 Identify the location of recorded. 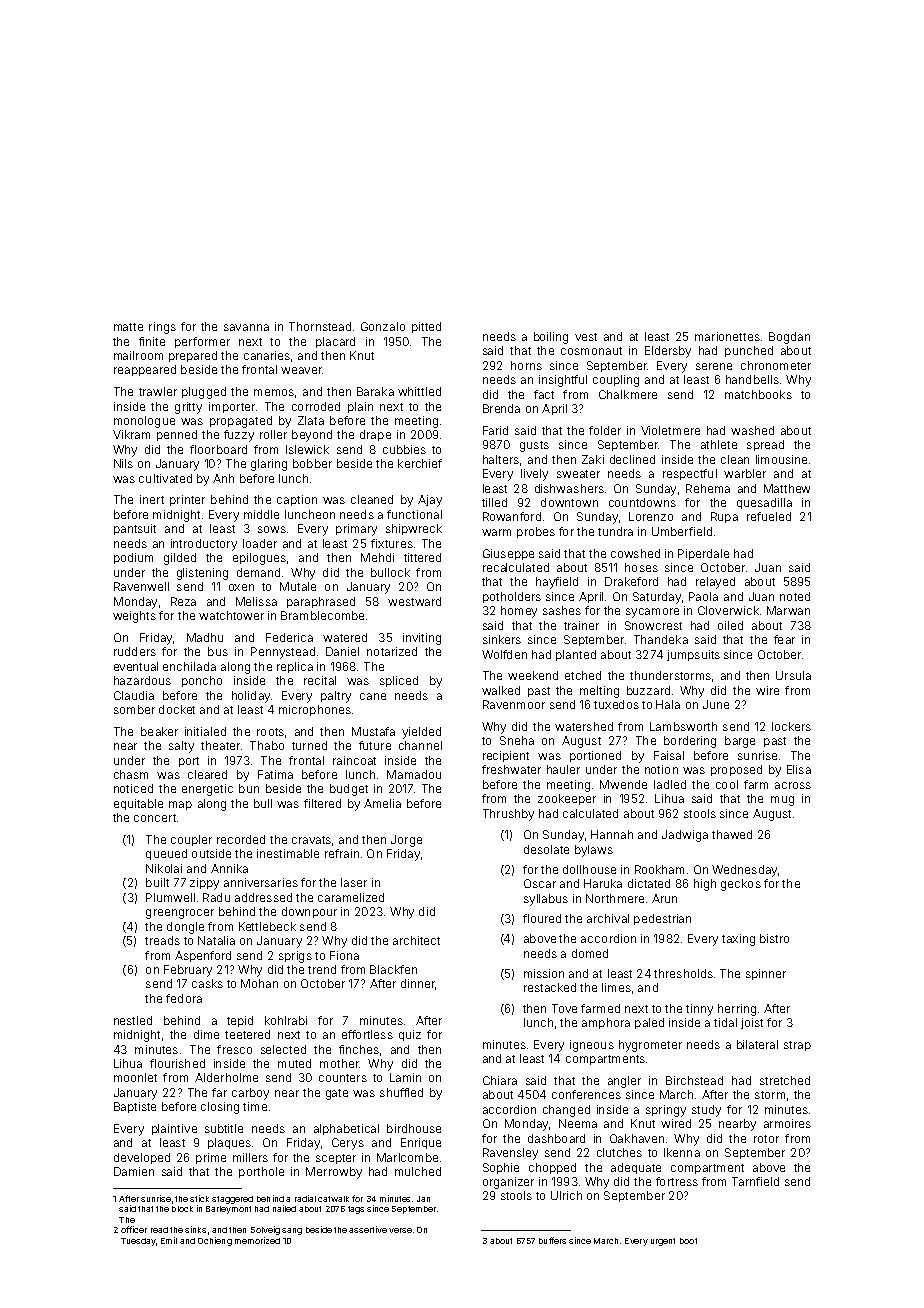
(241, 839).
